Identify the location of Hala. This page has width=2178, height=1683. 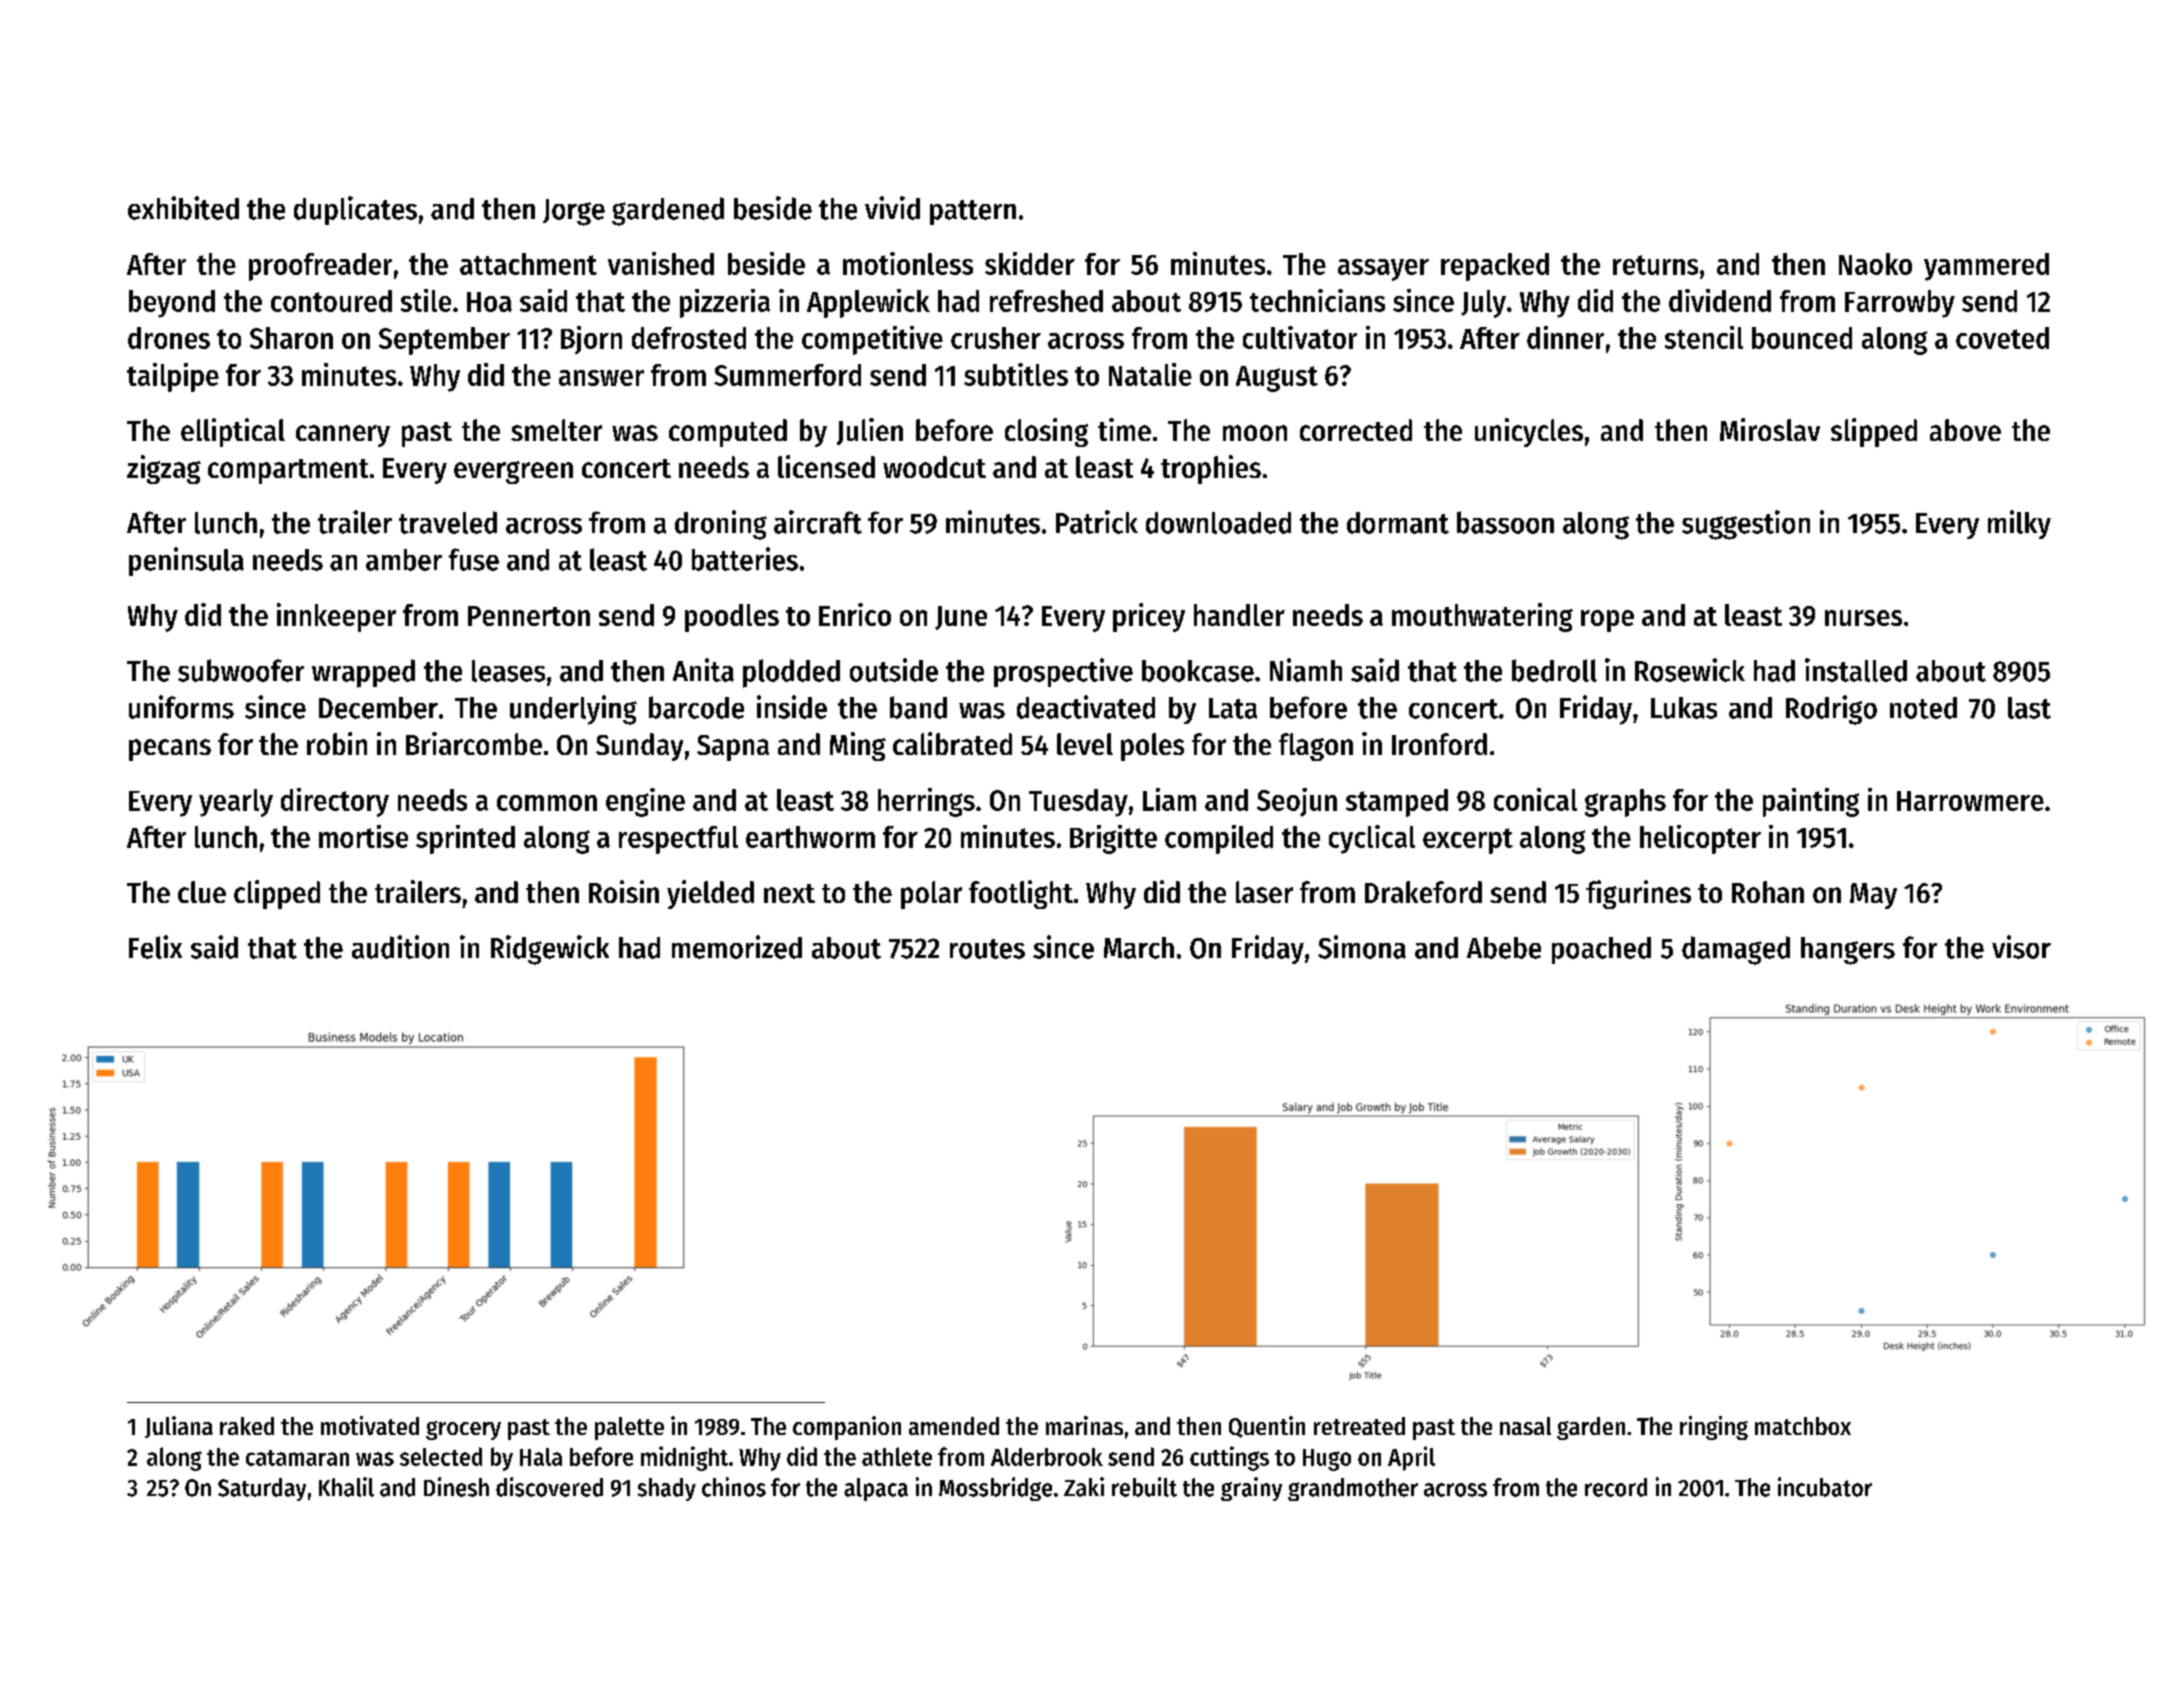
(541, 1457).
